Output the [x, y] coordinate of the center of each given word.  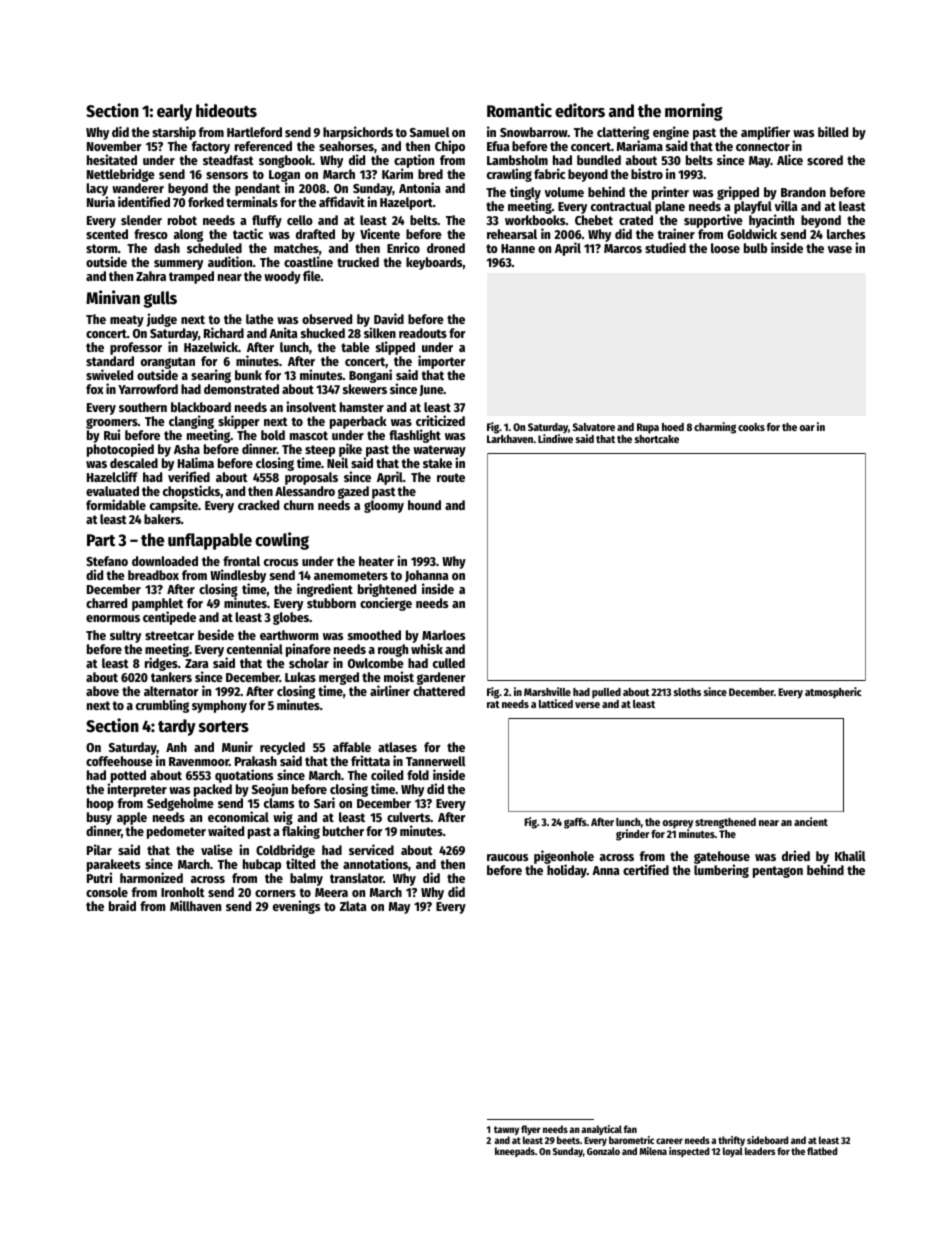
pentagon [778, 872]
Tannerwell [436, 761]
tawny [506, 1131]
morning [694, 112]
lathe [260, 319]
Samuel [430, 132]
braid [122, 905]
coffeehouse [119, 761]
